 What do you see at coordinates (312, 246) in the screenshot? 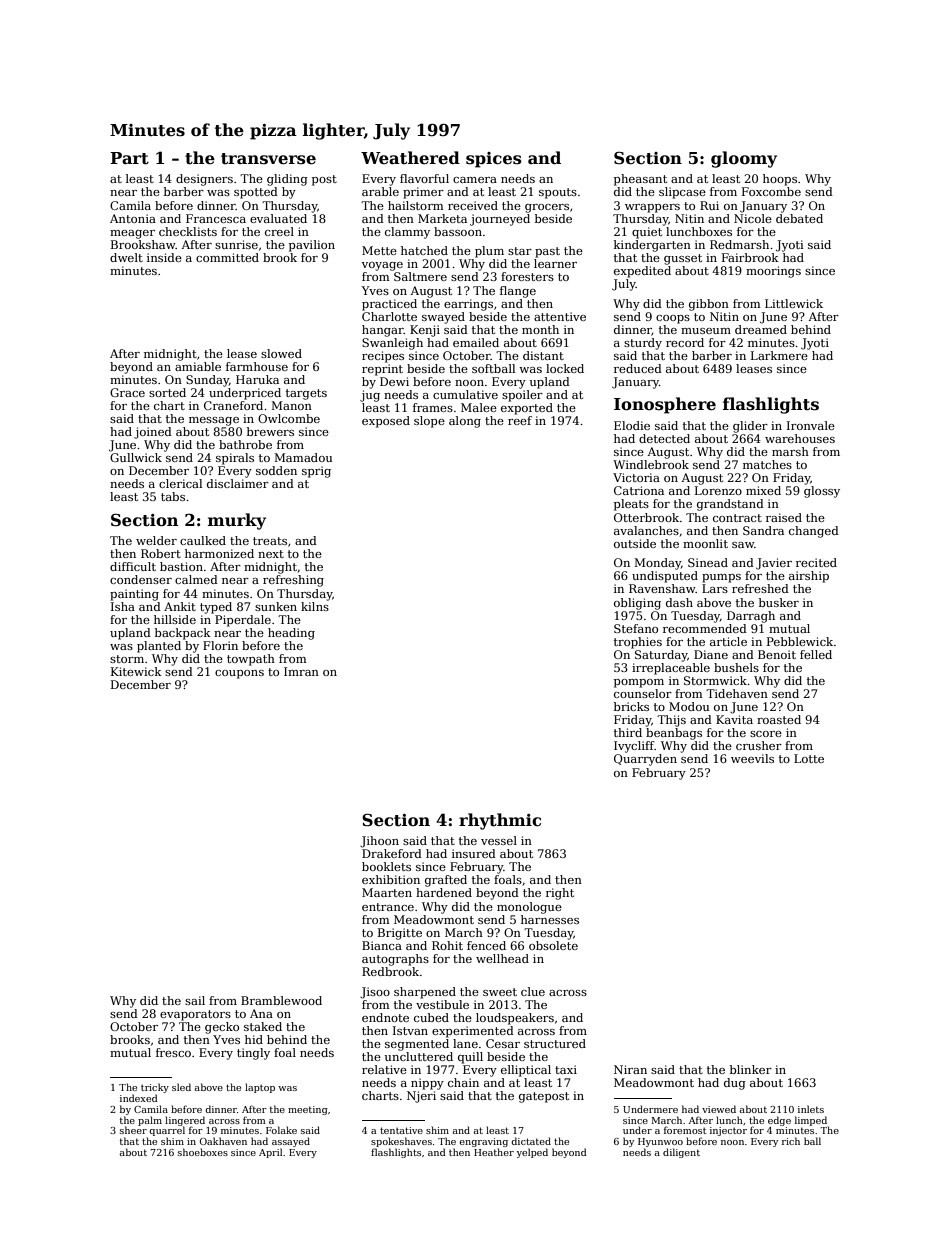
I see `pavilion` at bounding box center [312, 246].
